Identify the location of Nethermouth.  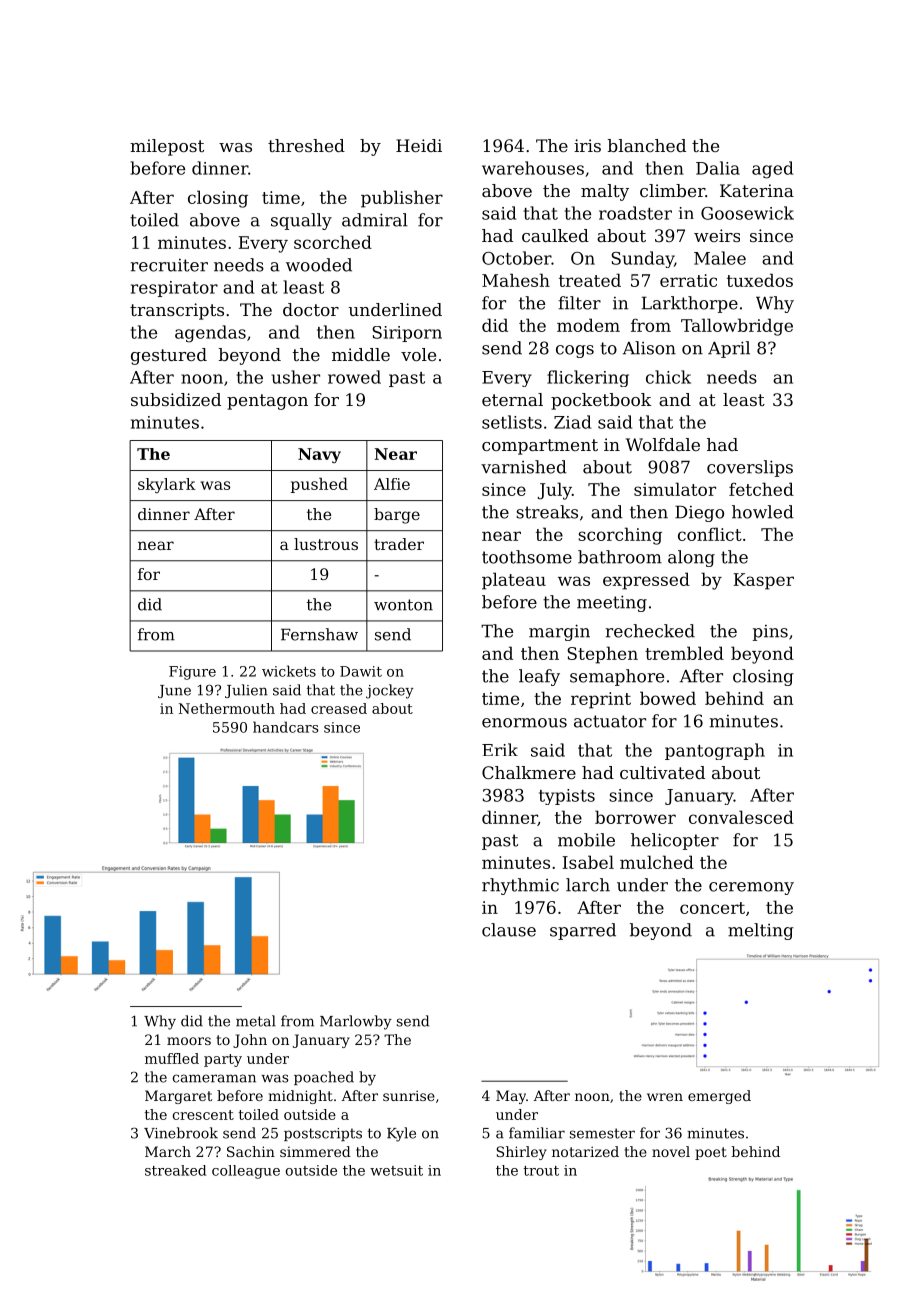
(227, 708).
